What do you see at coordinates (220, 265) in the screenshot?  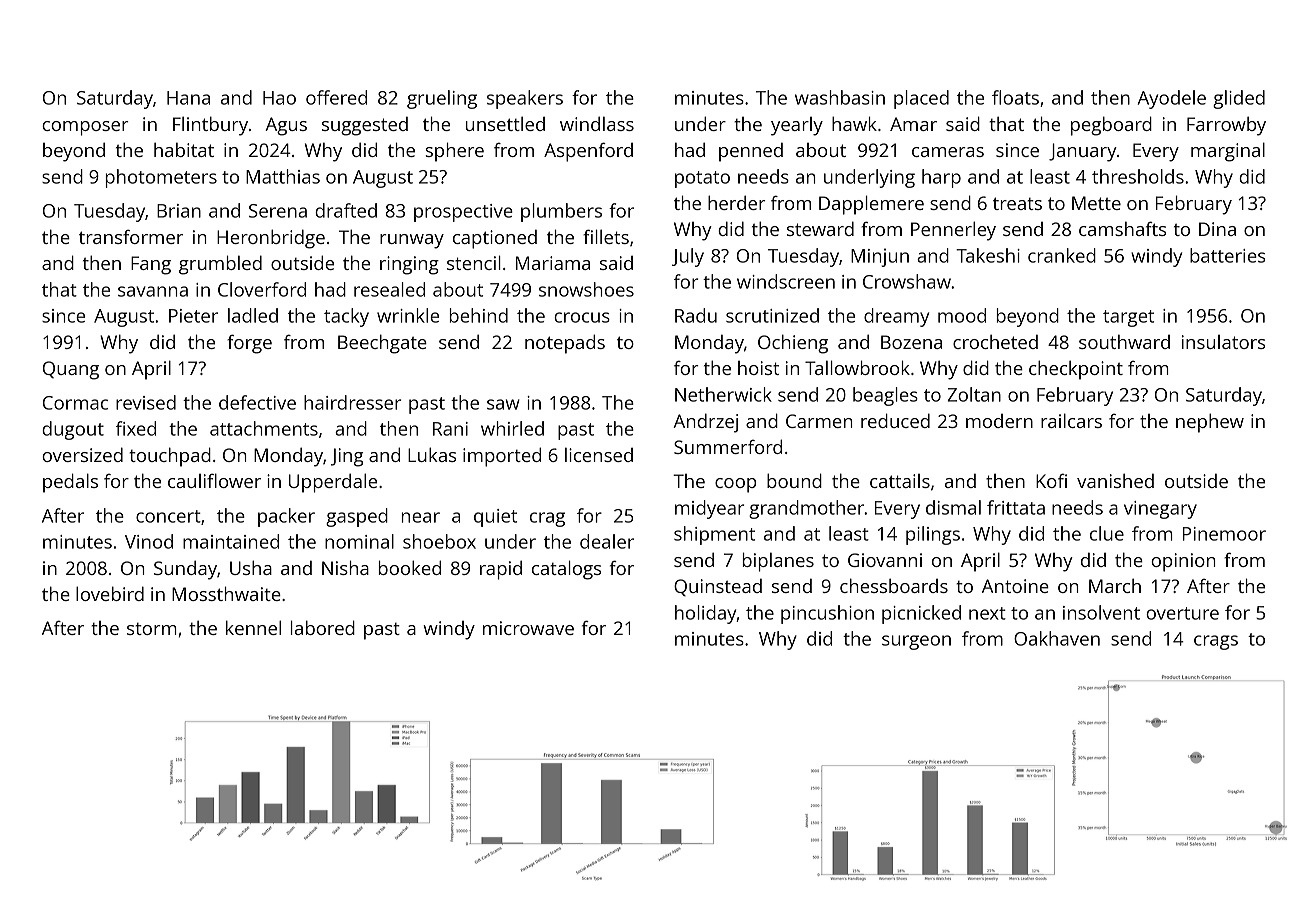 I see `grumbled` at bounding box center [220, 265].
